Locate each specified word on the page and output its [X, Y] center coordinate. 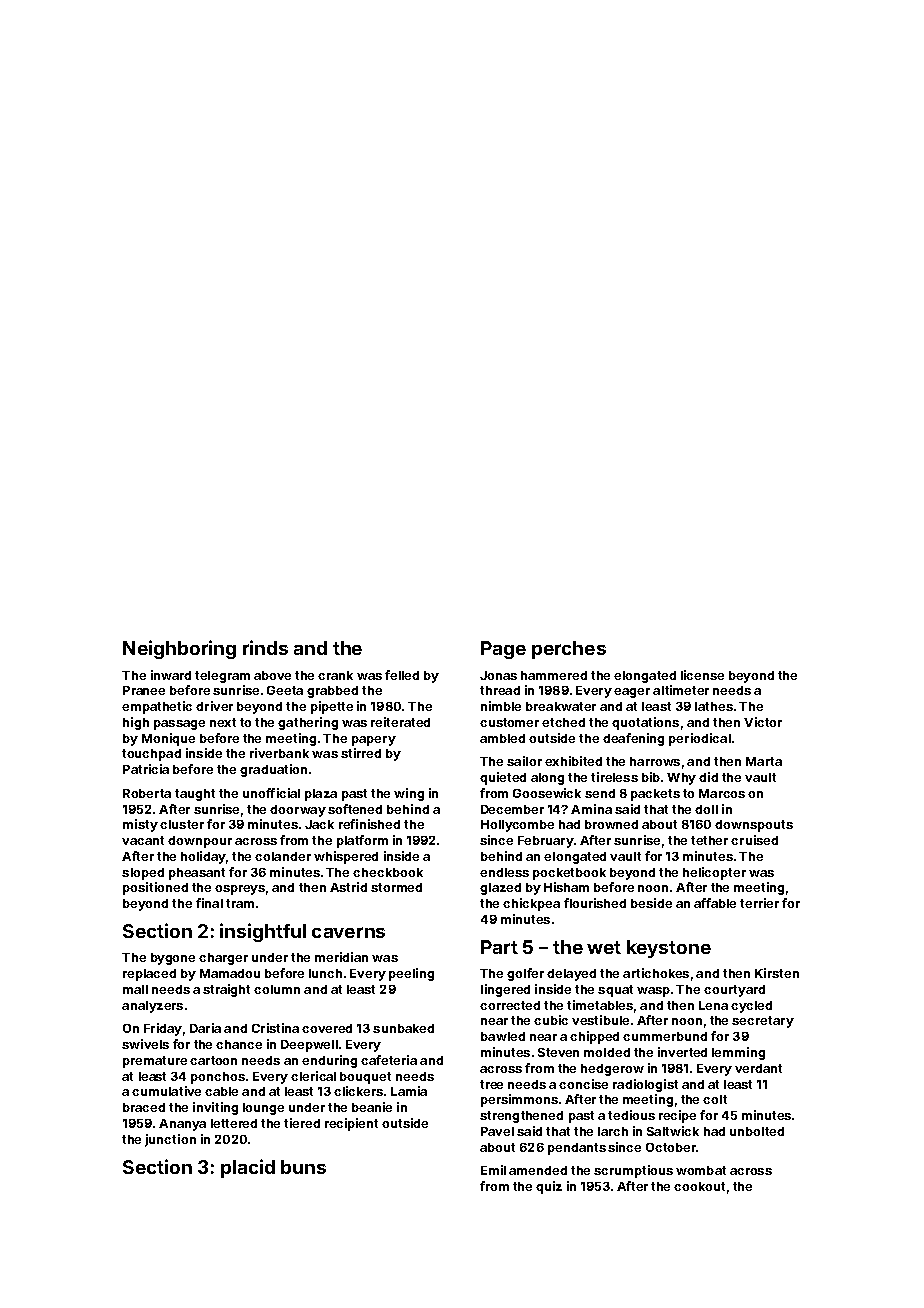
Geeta [285, 690]
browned [611, 824]
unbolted [757, 1131]
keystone [669, 949]
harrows [655, 761]
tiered [302, 1123]
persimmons [519, 1100]
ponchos [218, 1078]
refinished [369, 824]
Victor [763, 722]
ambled [502, 738]
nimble [501, 706]
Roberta [147, 793]
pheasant [197, 874]
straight [226, 990]
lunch [325, 973]
